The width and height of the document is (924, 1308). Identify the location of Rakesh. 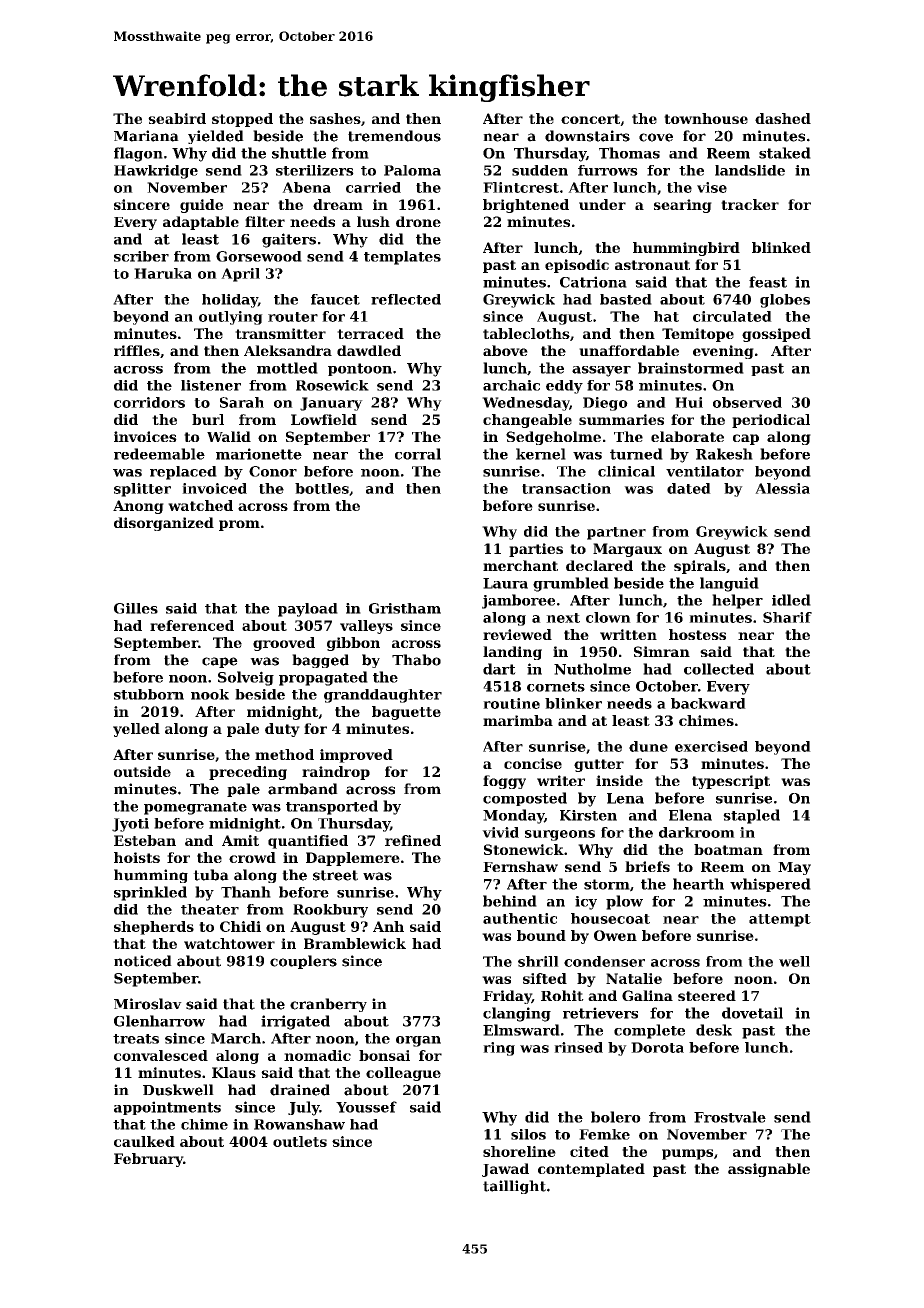
(724, 454).
